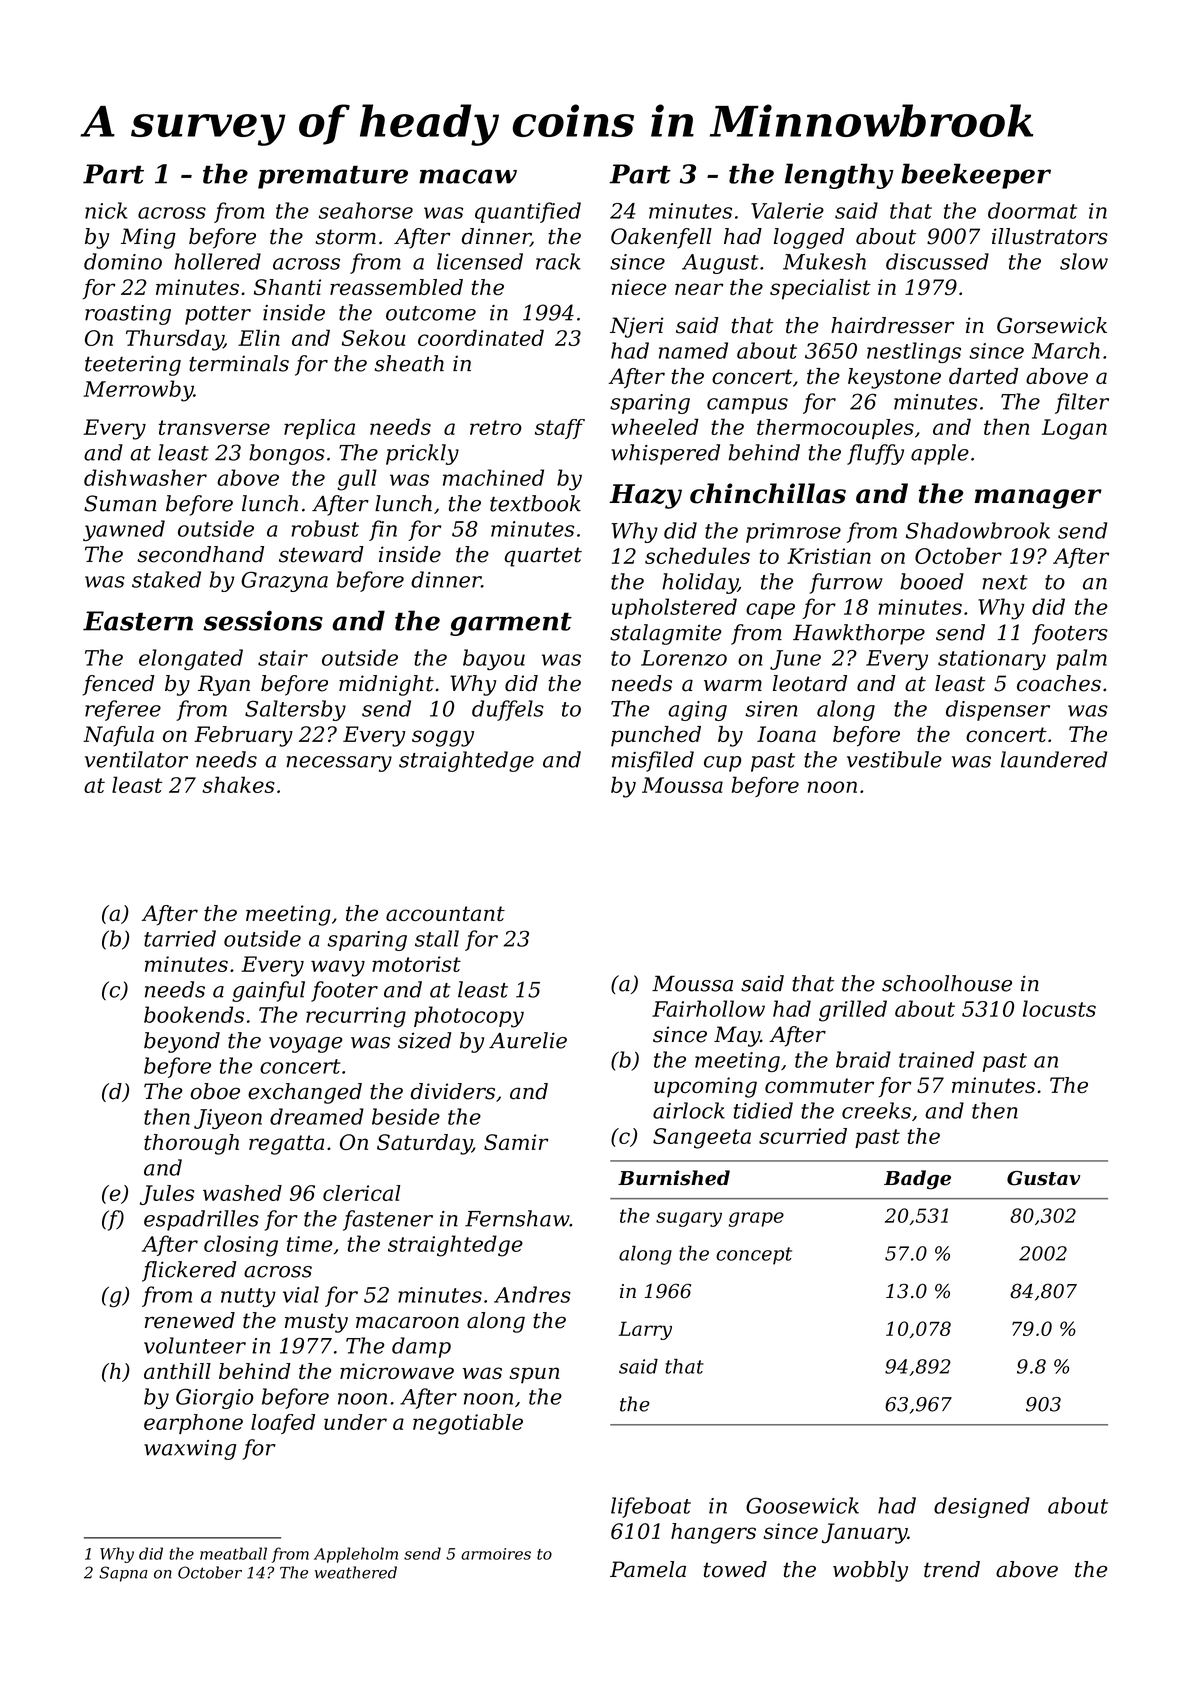 This page has height=1686, width=1192. Describe the element at coordinates (894, 759) in the page. I see `vestibule` at that location.
